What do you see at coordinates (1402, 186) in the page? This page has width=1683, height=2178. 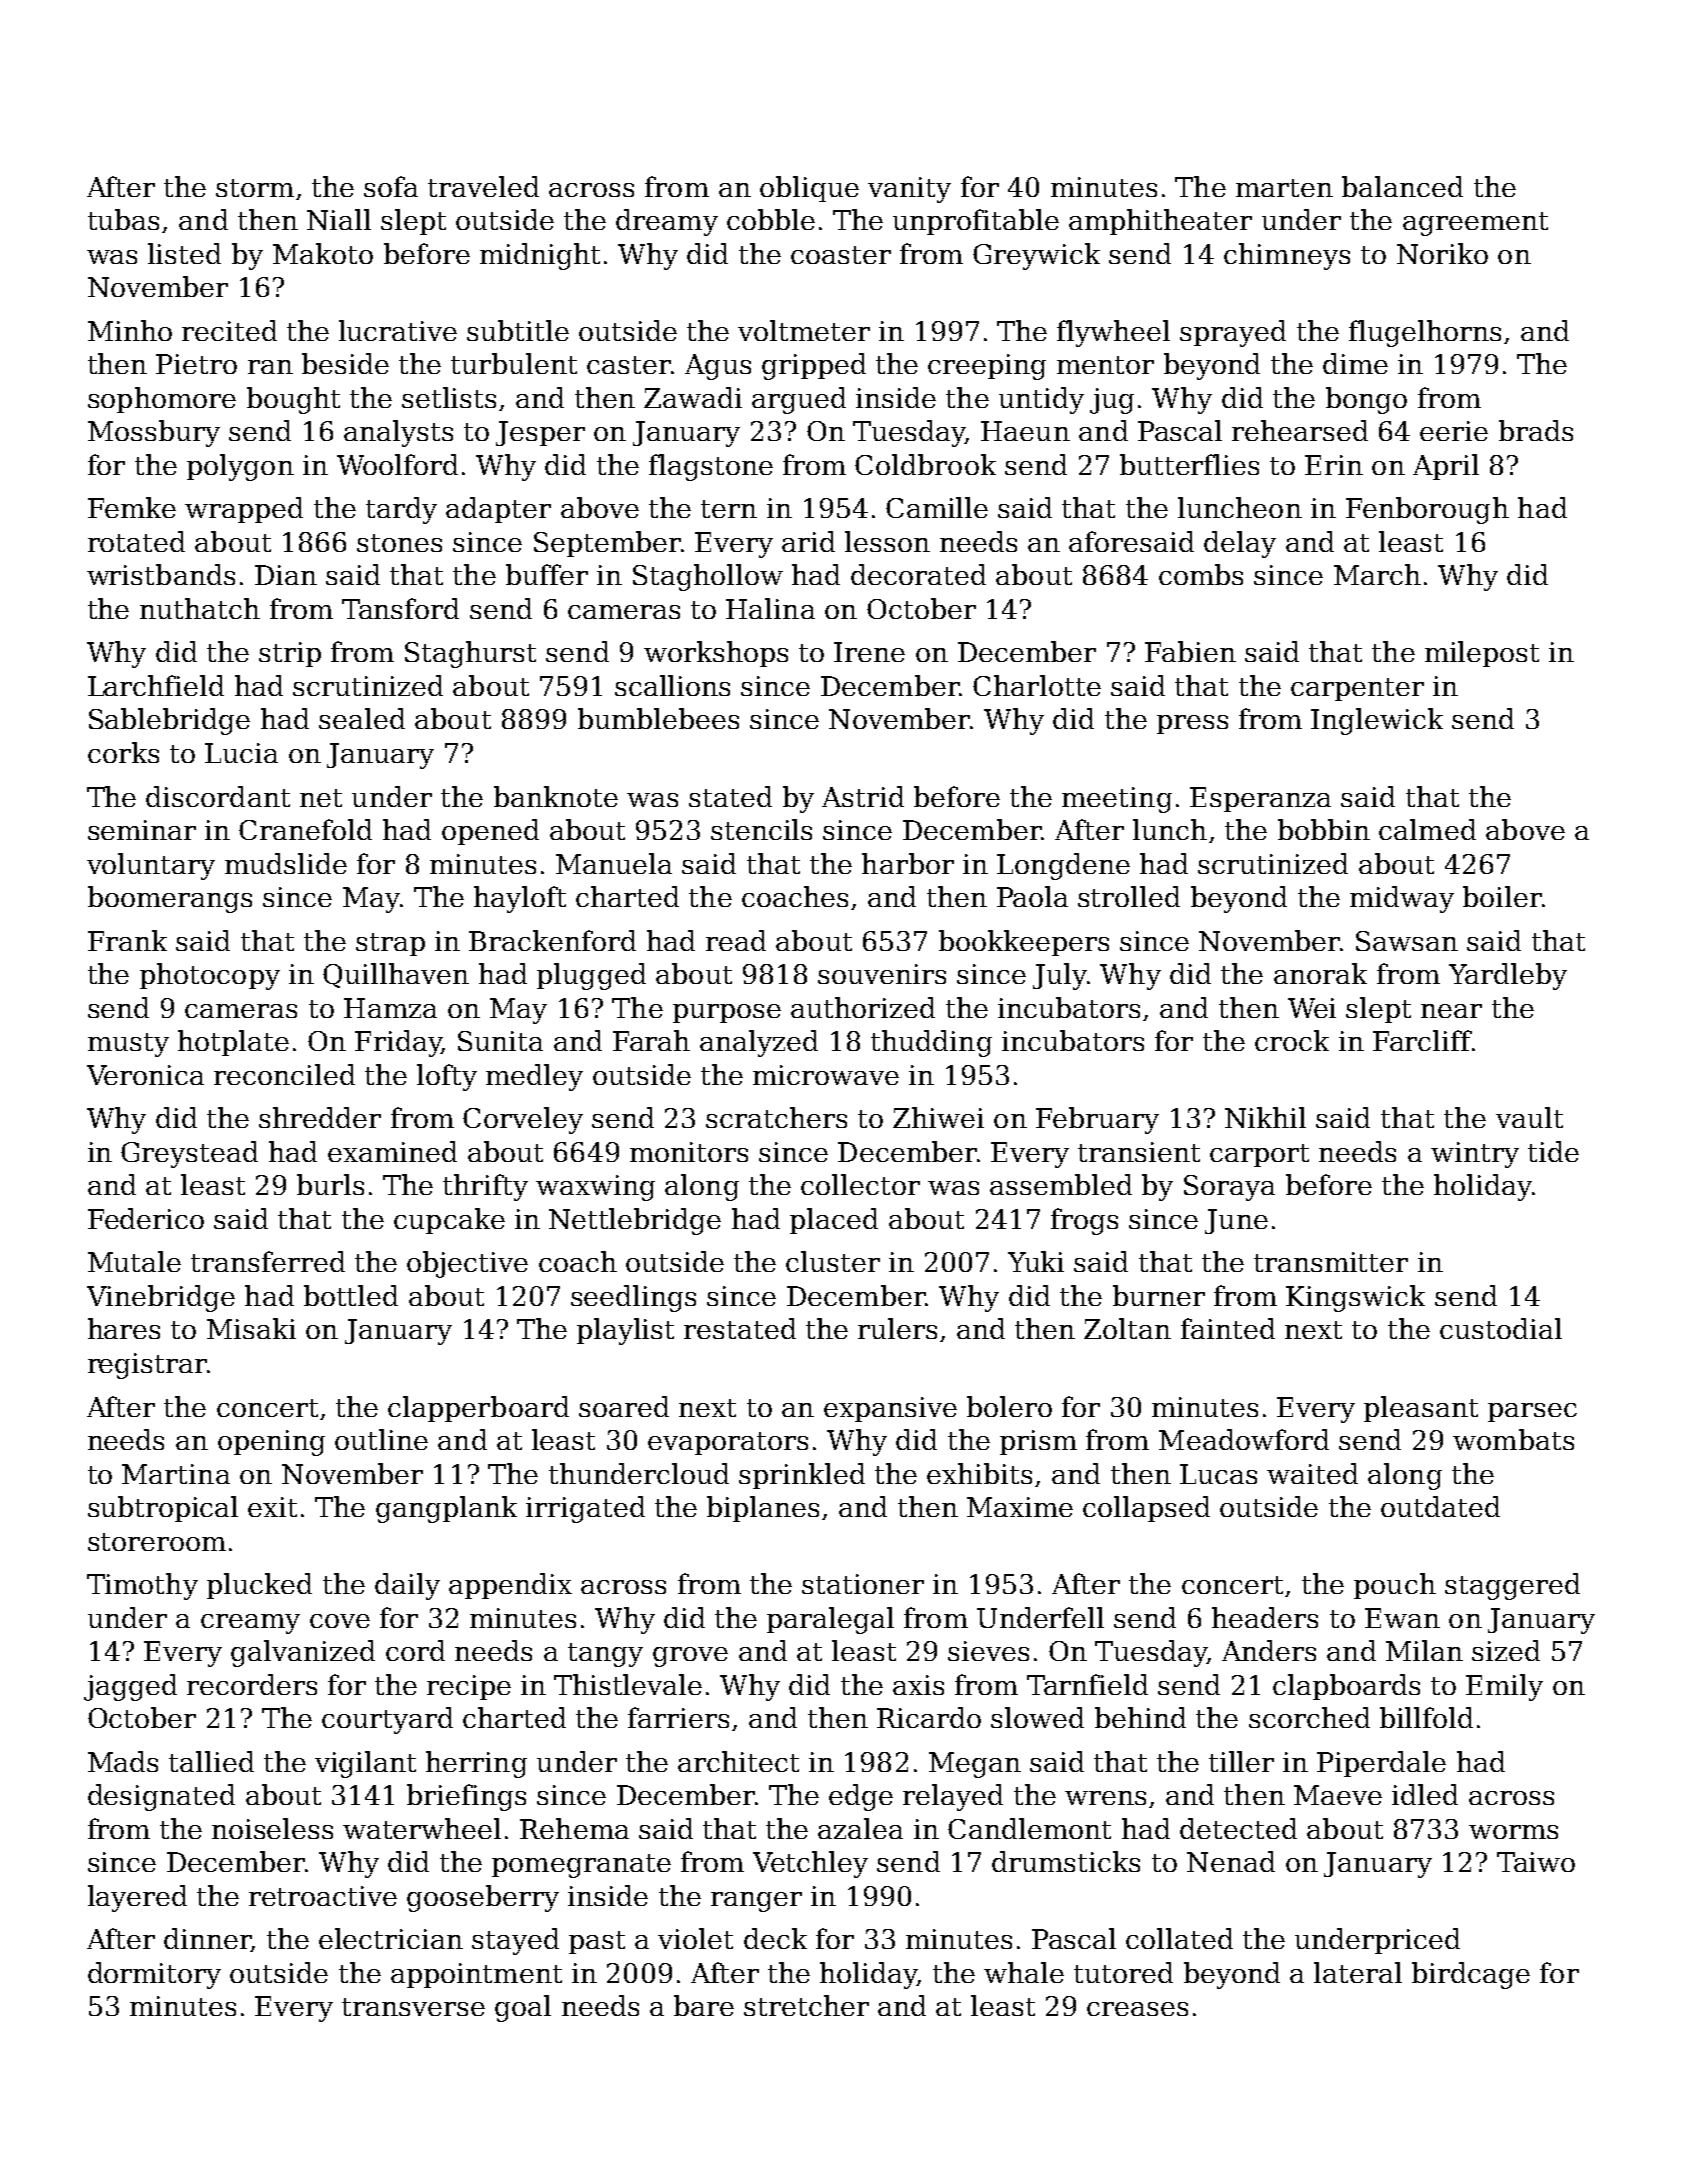 I see `balanced` at bounding box center [1402, 186].
